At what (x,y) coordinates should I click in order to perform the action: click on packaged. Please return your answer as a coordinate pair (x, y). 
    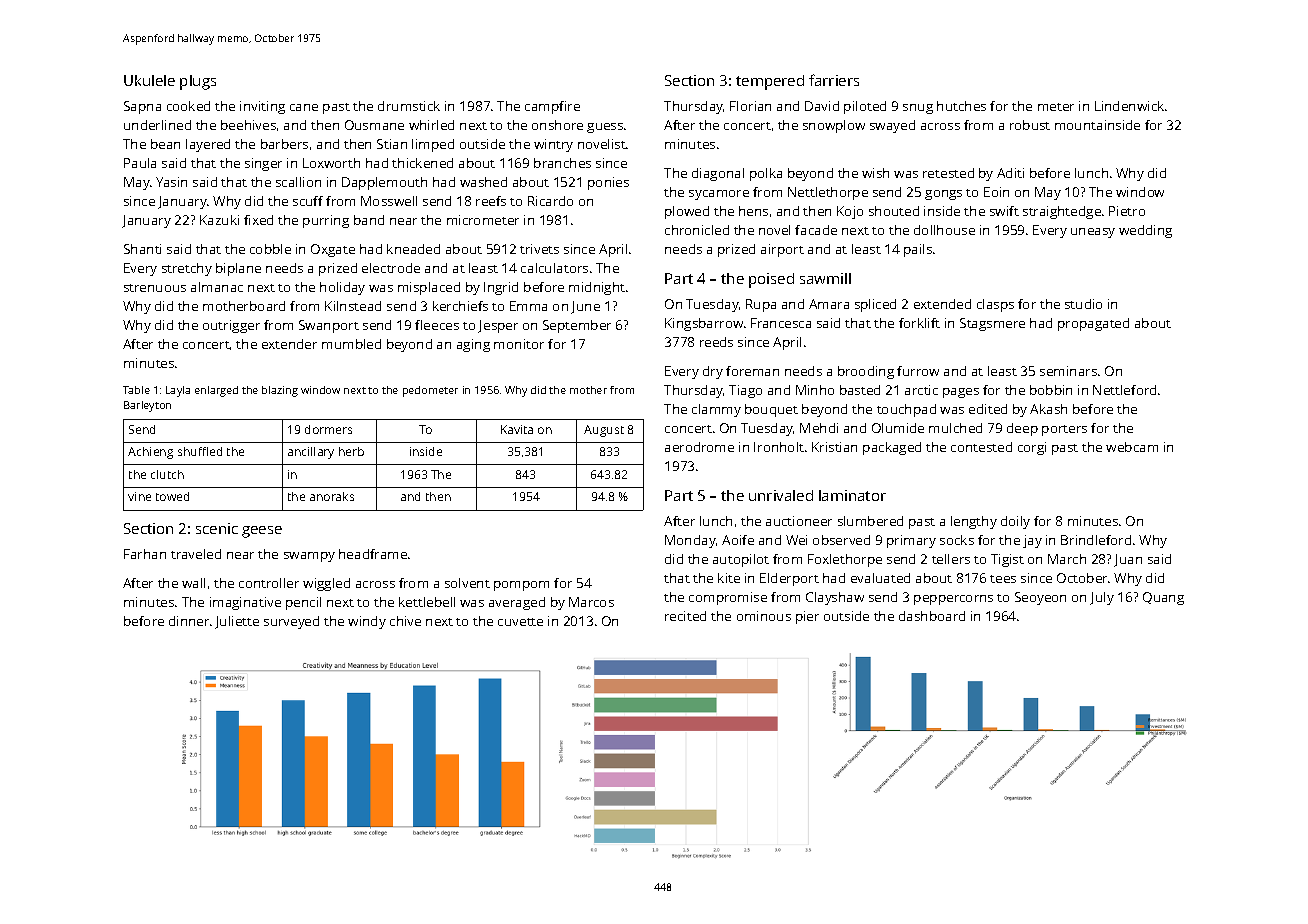
    Looking at the image, I should click on (892, 448).
